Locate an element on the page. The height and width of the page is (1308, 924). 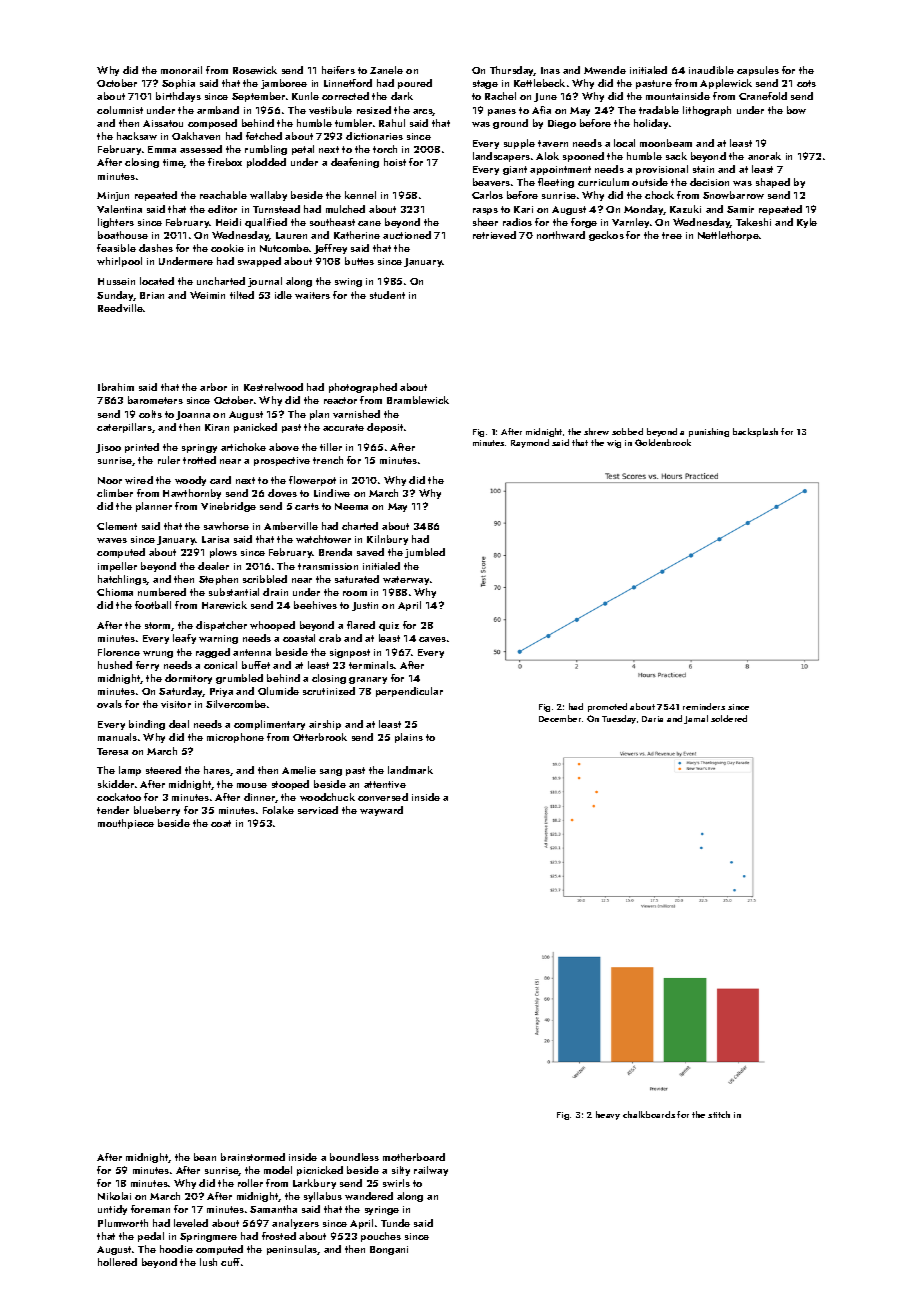
petal is located at coordinates (303, 150).
